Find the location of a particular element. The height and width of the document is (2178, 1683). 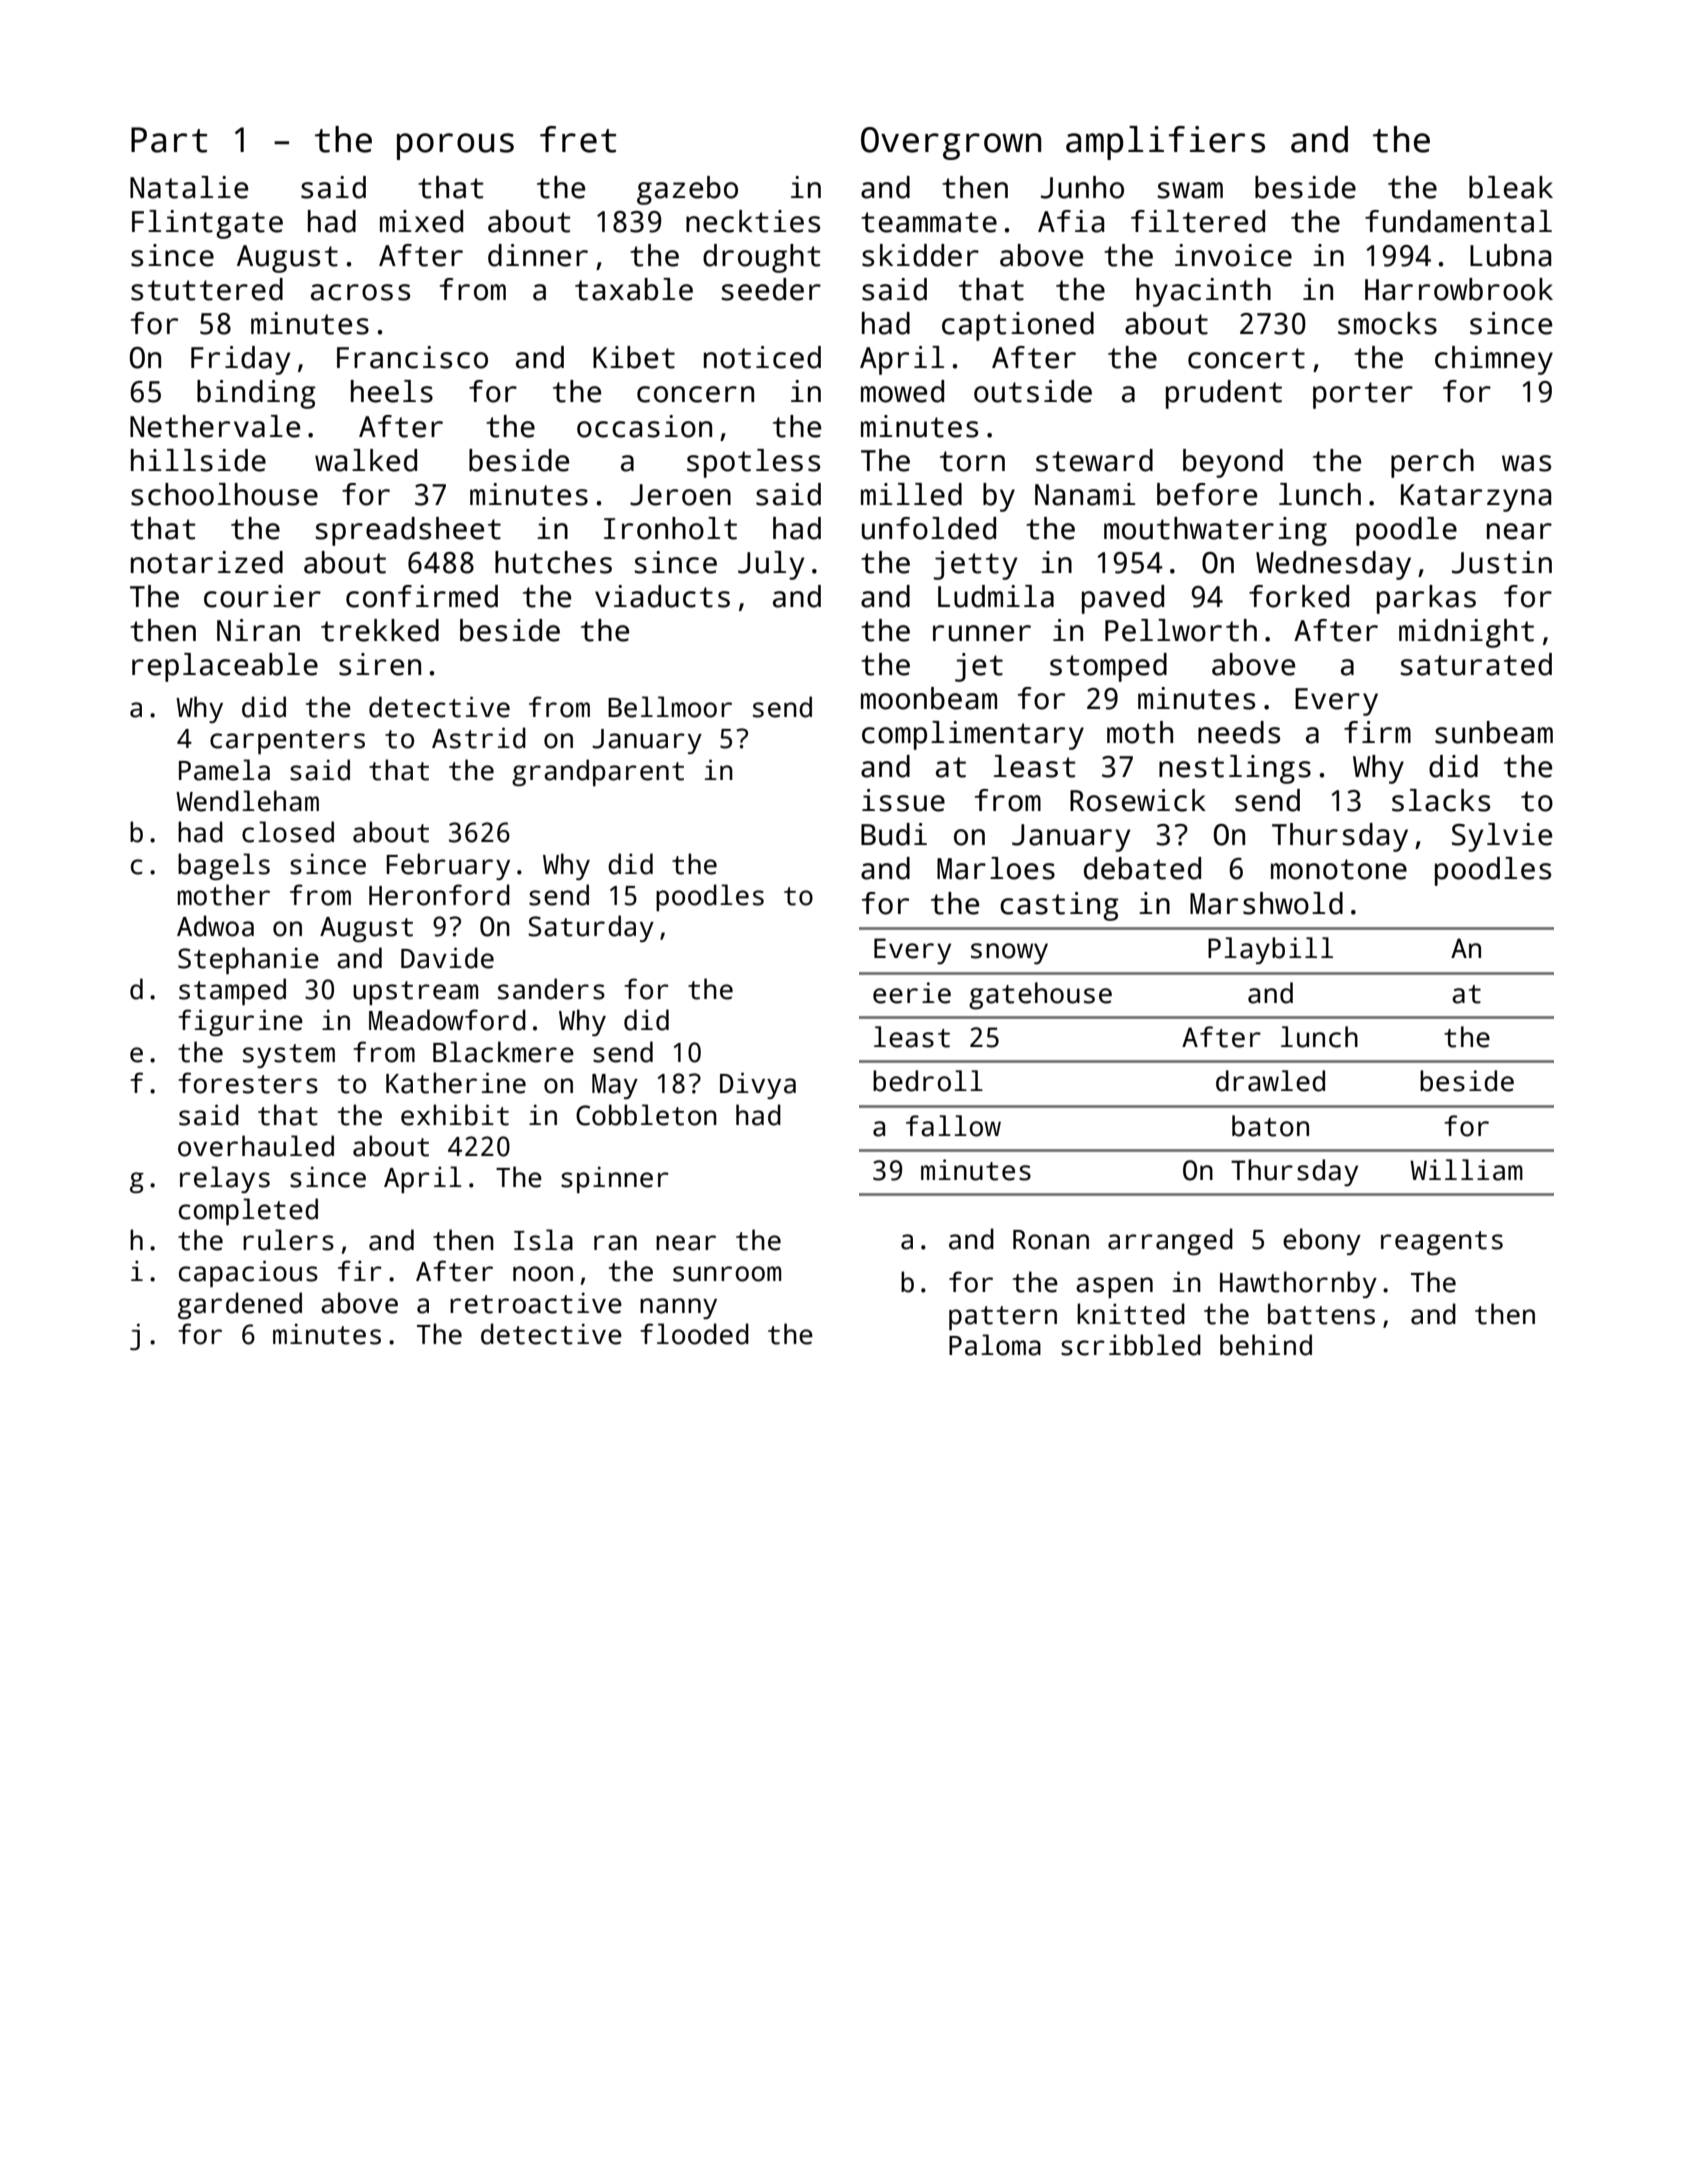

Sylvie is located at coordinates (1502, 837).
